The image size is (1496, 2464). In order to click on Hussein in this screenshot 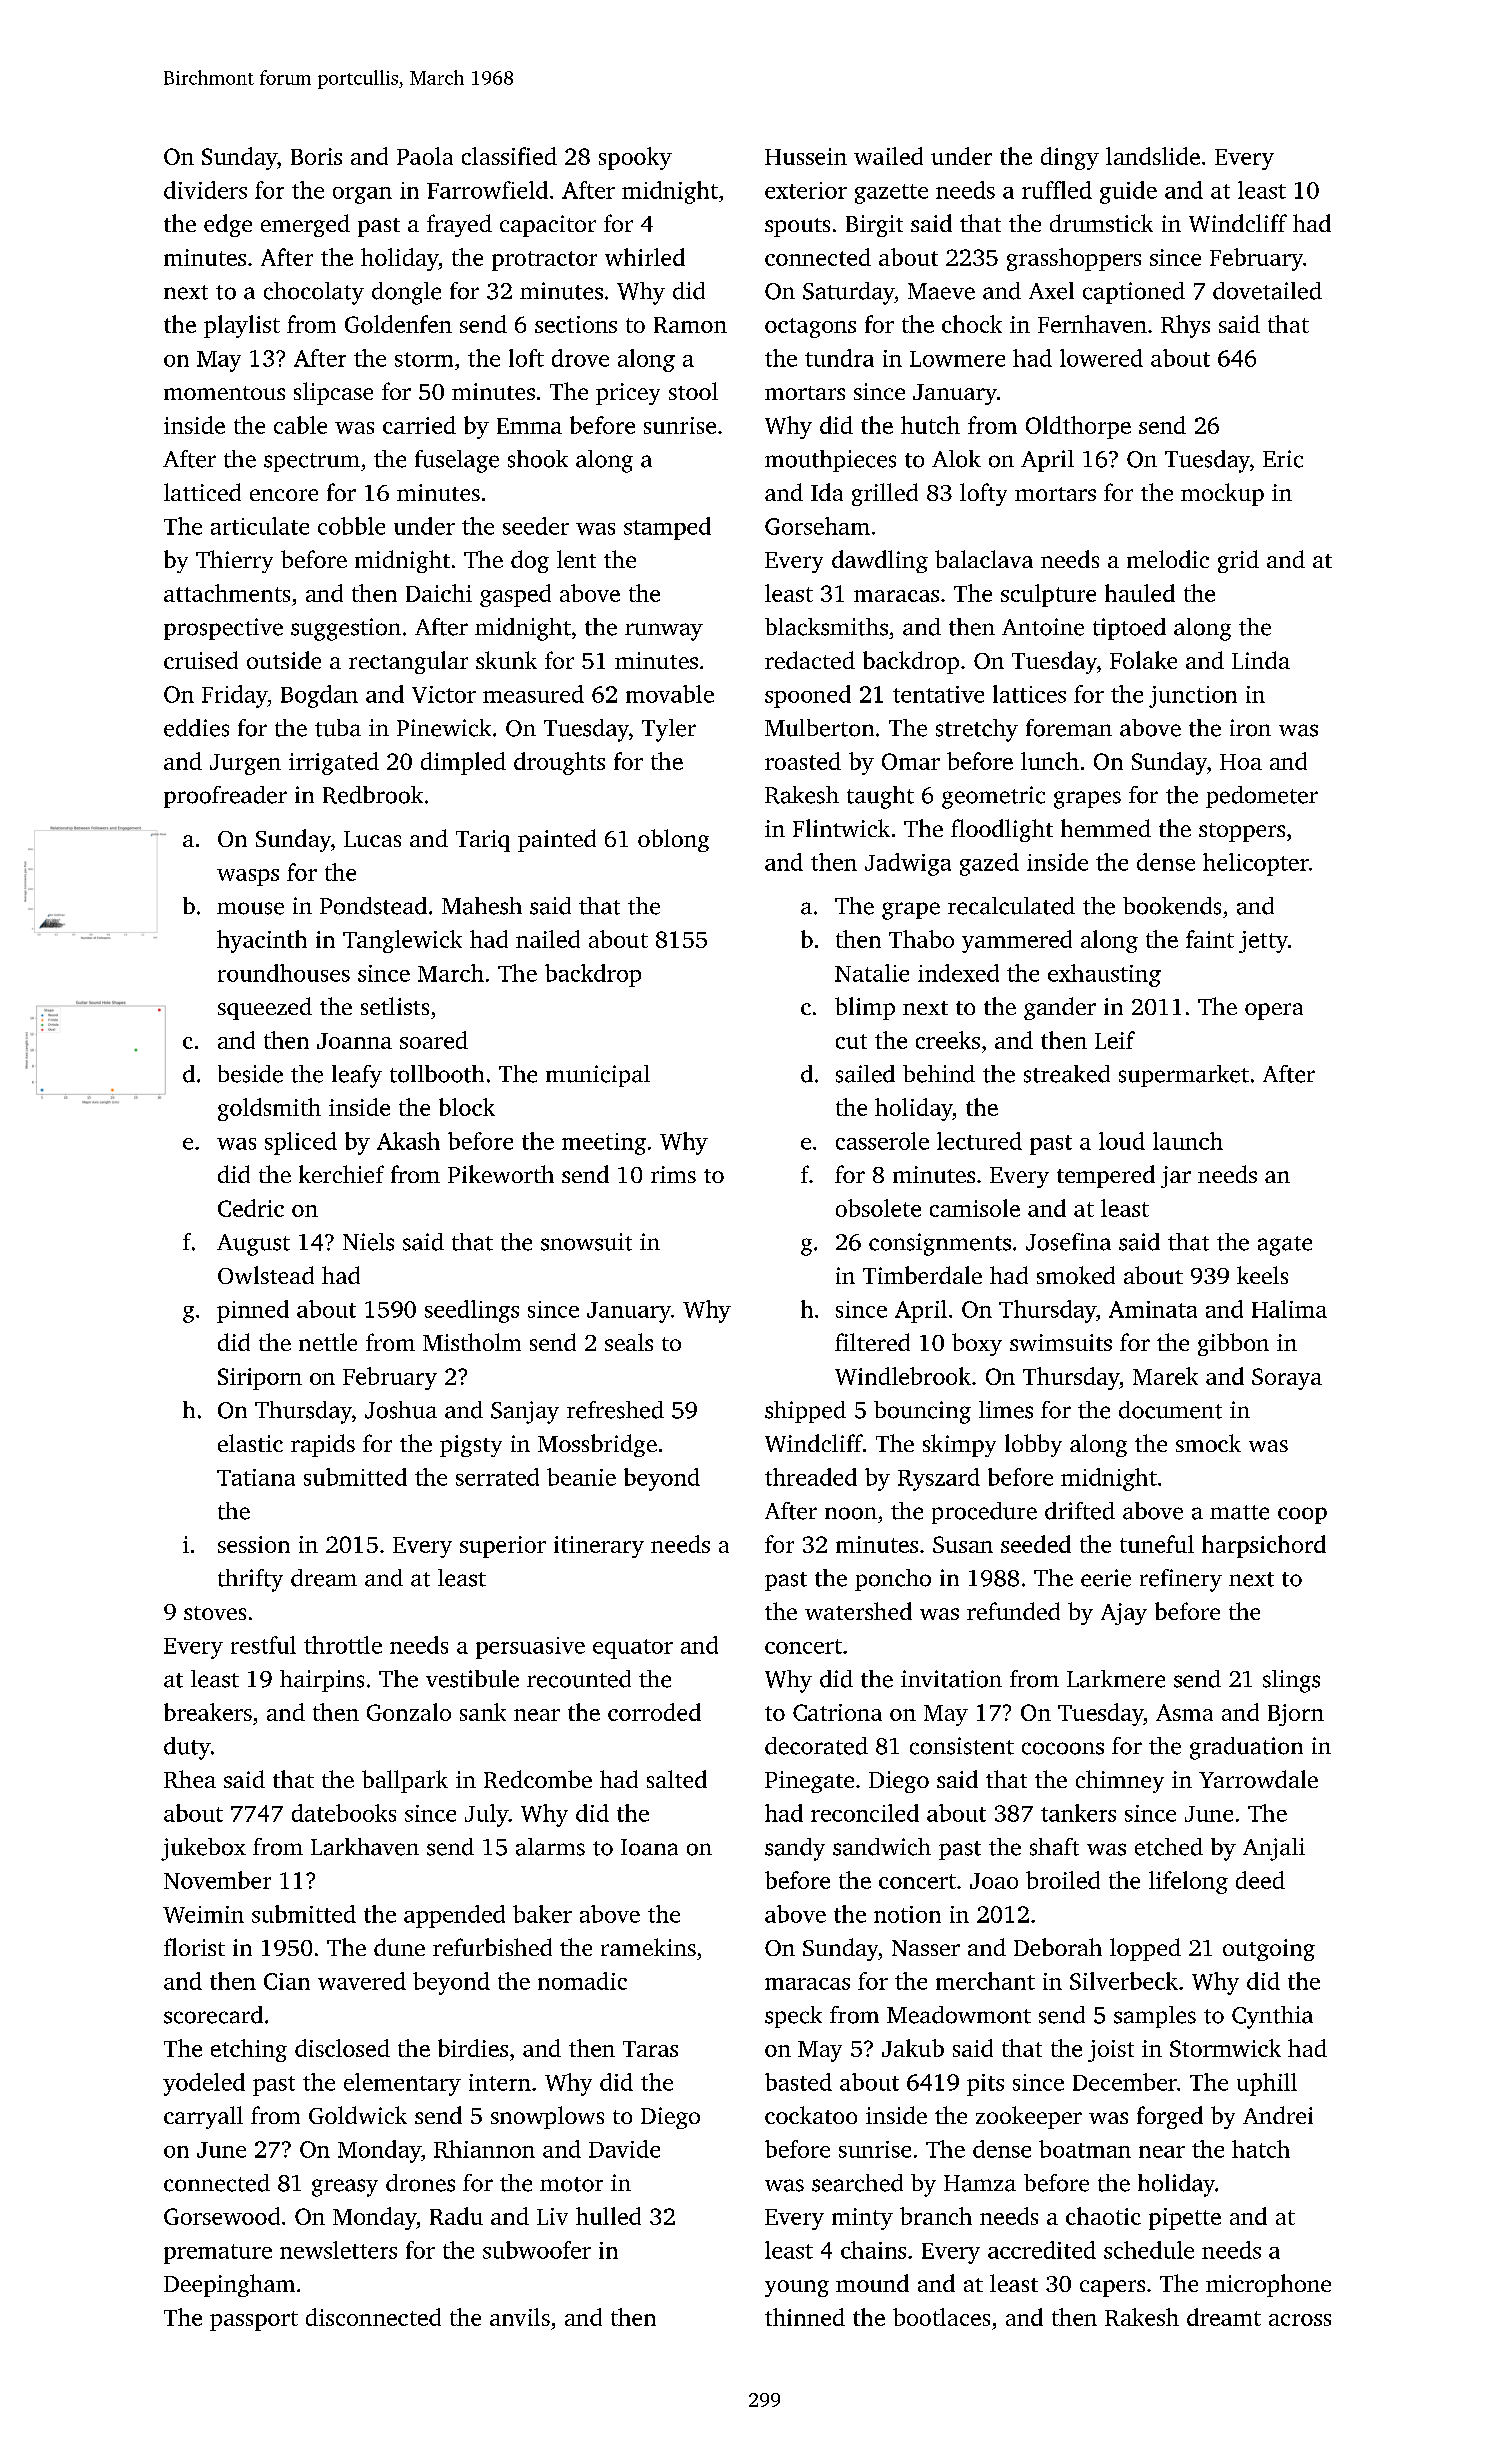, I will do `click(806, 156)`.
